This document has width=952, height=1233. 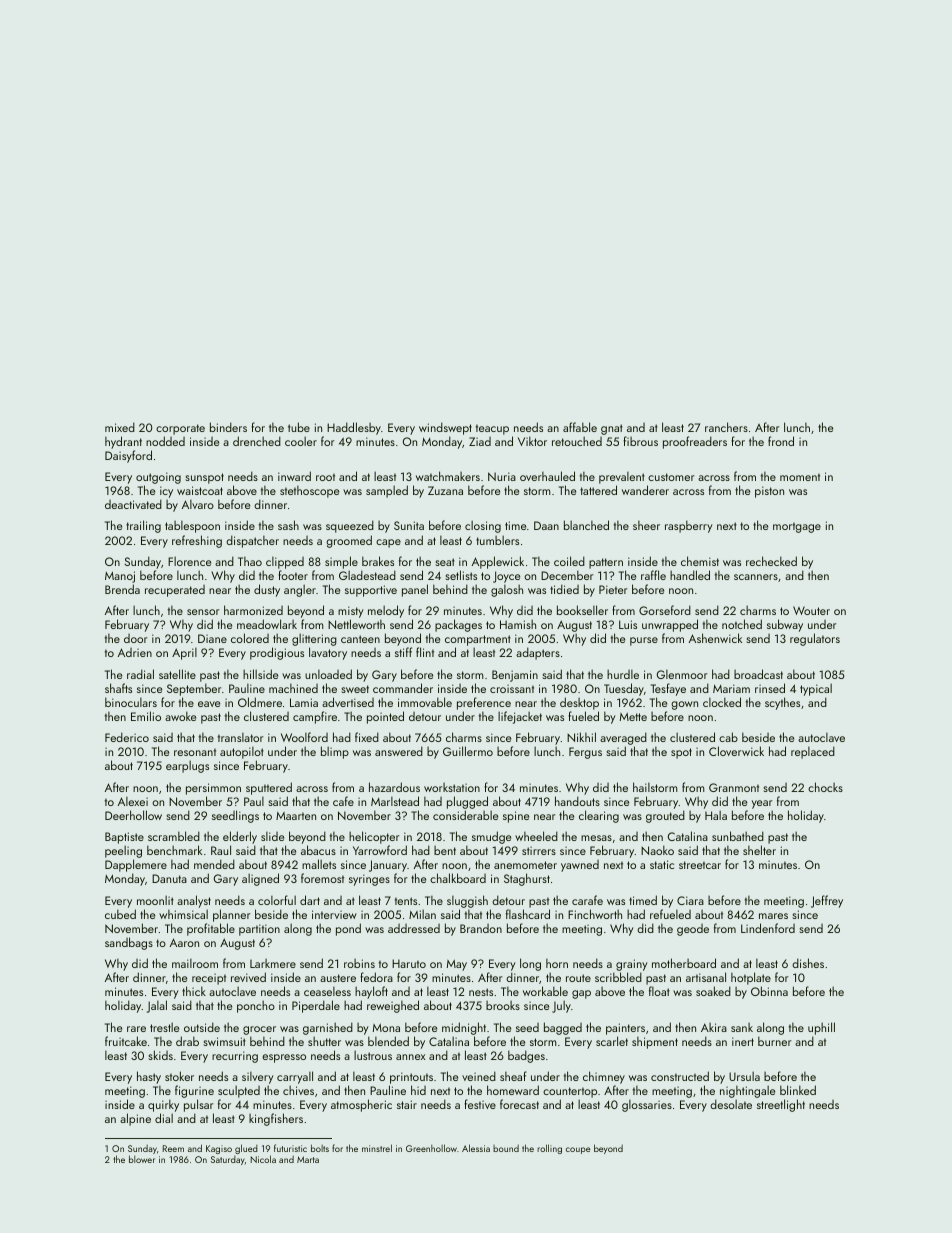 I want to click on shelter, so click(x=759, y=850).
